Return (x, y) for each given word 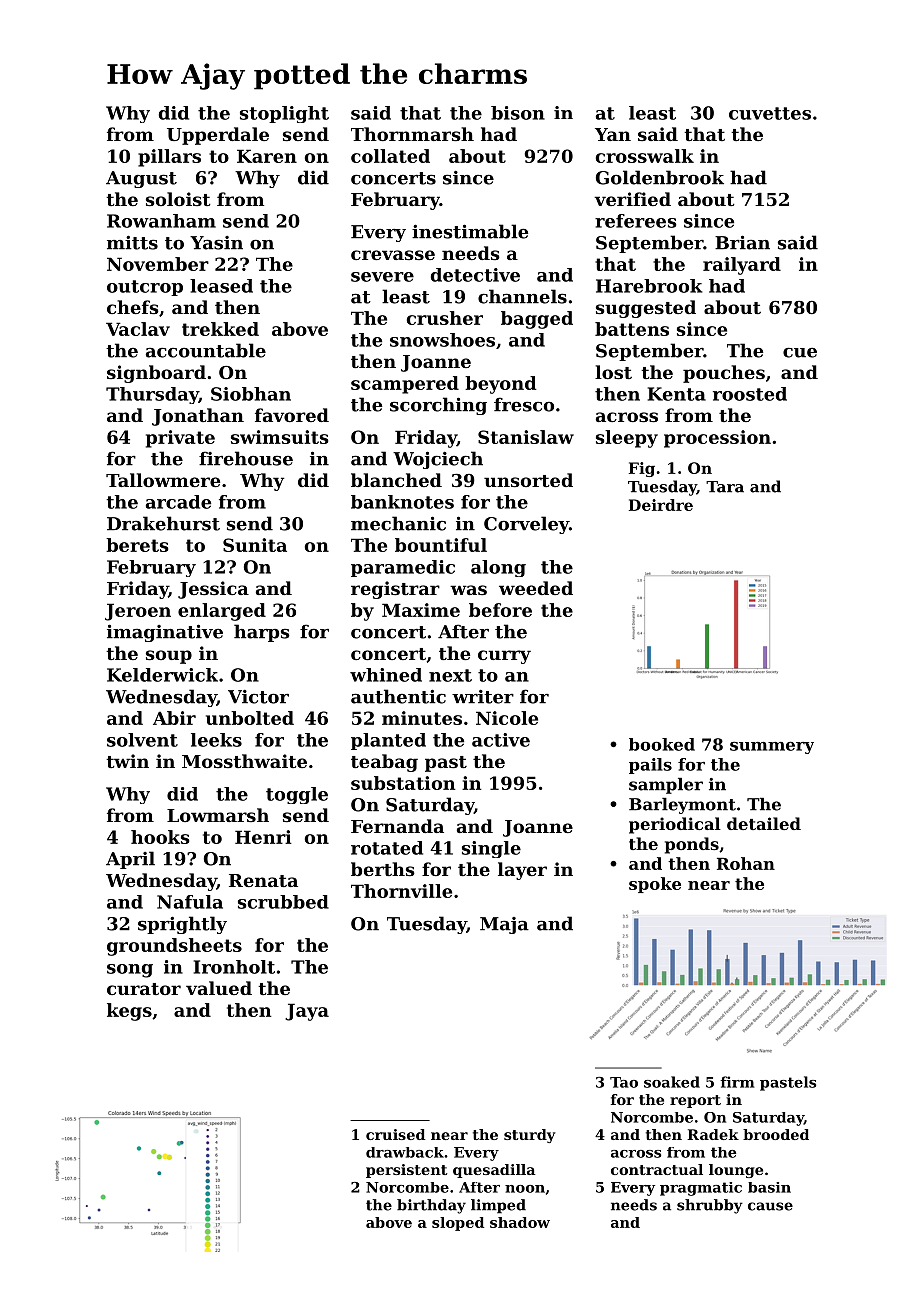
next (450, 675)
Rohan (746, 863)
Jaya (307, 1012)
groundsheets (174, 947)
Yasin (216, 243)
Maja (504, 925)
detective (475, 275)
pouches (724, 374)
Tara (725, 487)
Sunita (255, 545)
